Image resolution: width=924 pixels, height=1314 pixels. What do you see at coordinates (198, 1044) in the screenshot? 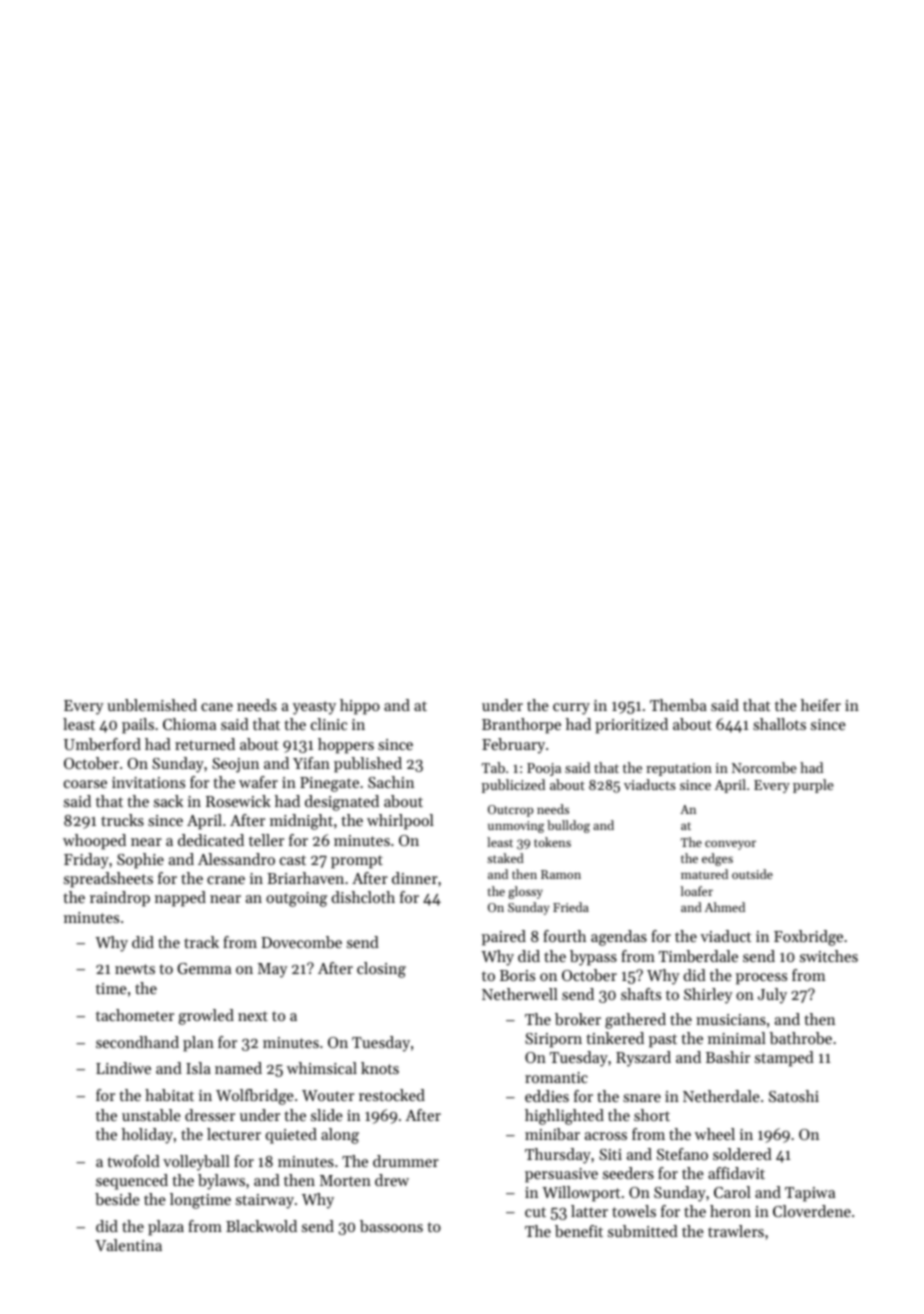
I see `plan` at bounding box center [198, 1044].
